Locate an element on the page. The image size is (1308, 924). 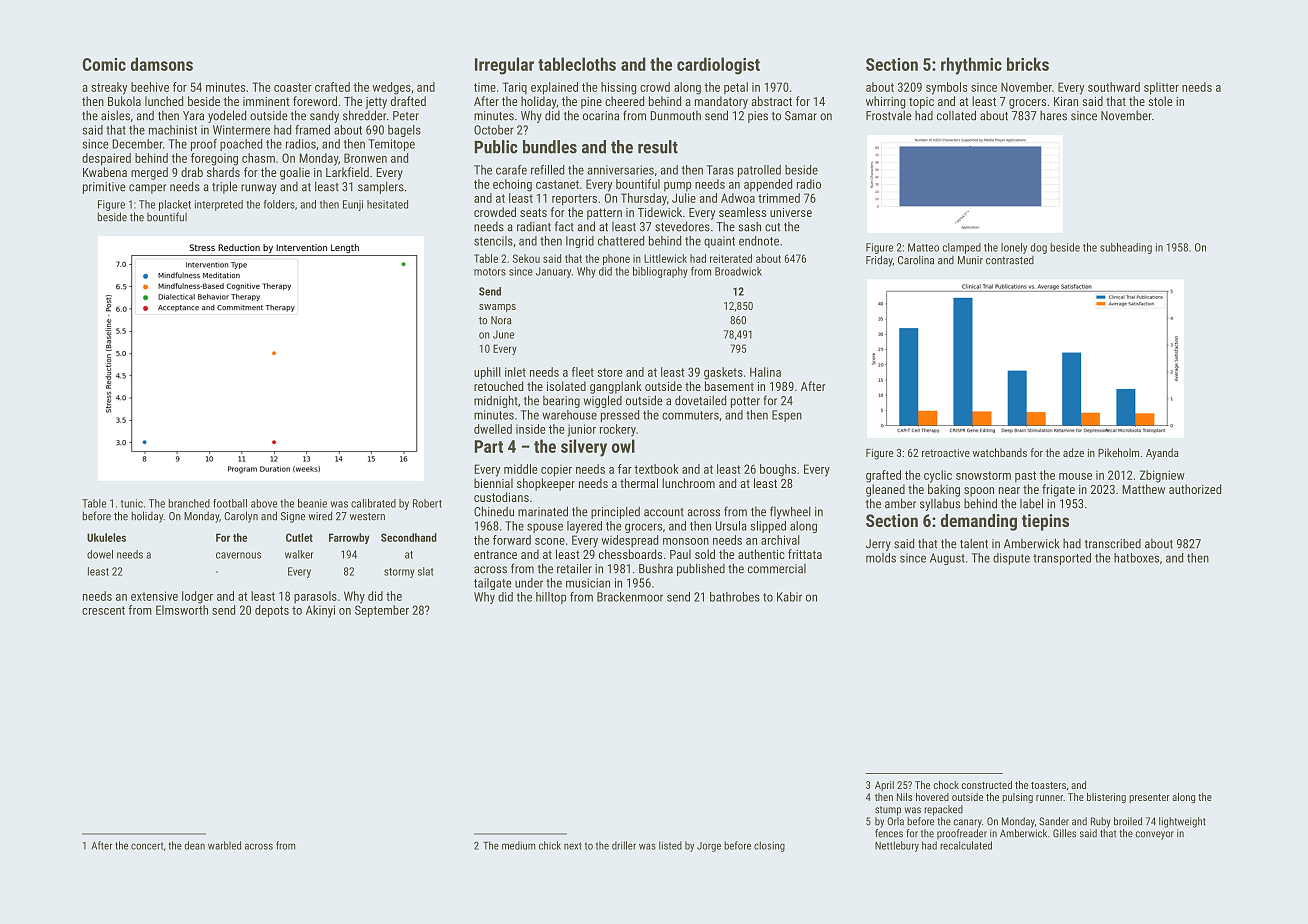
flywheel is located at coordinates (790, 512).
